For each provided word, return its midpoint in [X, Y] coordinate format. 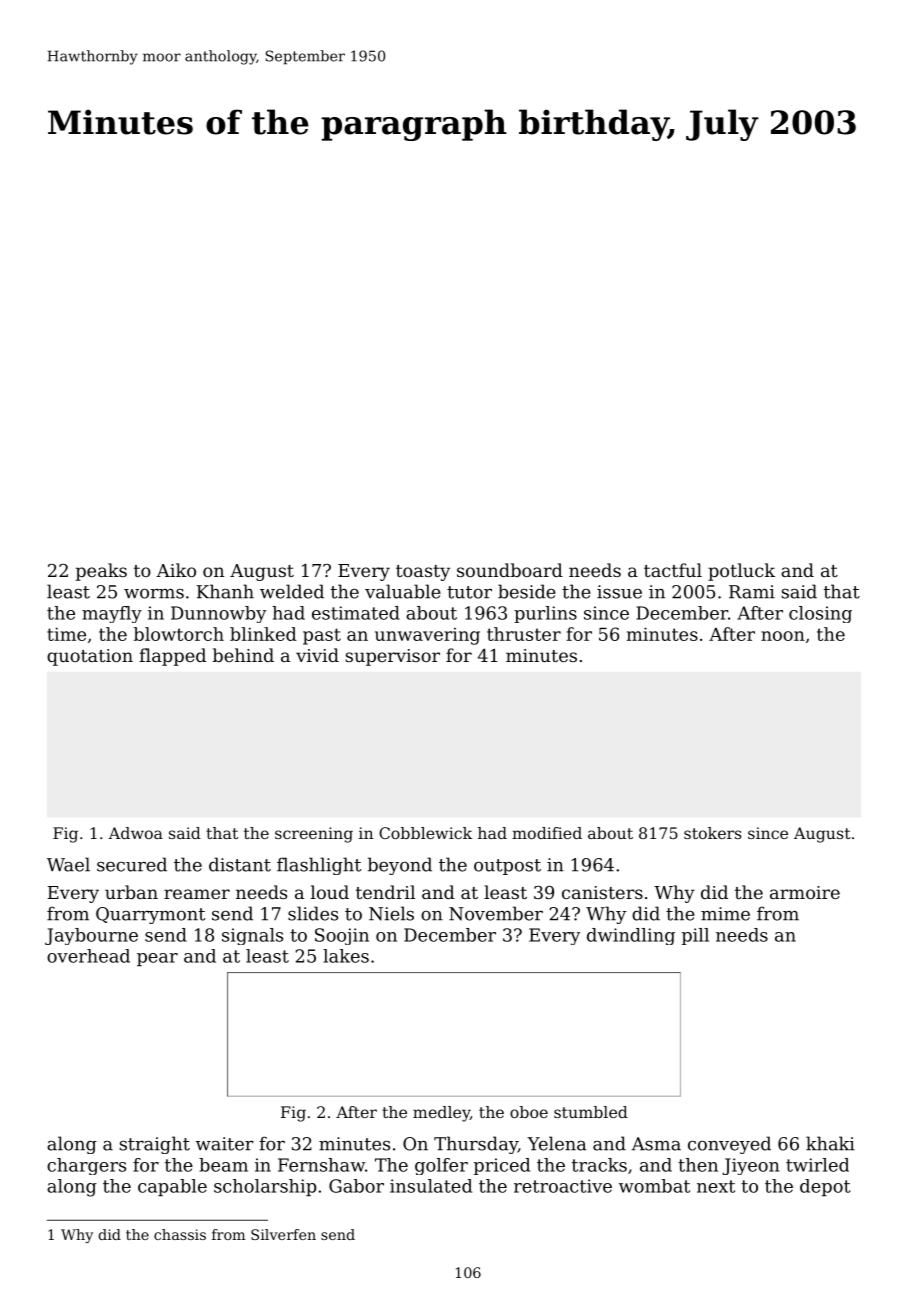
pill [695, 936]
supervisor [392, 657]
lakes [346, 956]
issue [619, 592]
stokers [713, 833]
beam [223, 1165]
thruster [524, 634]
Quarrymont [150, 915]
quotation [90, 657]
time [66, 634]
